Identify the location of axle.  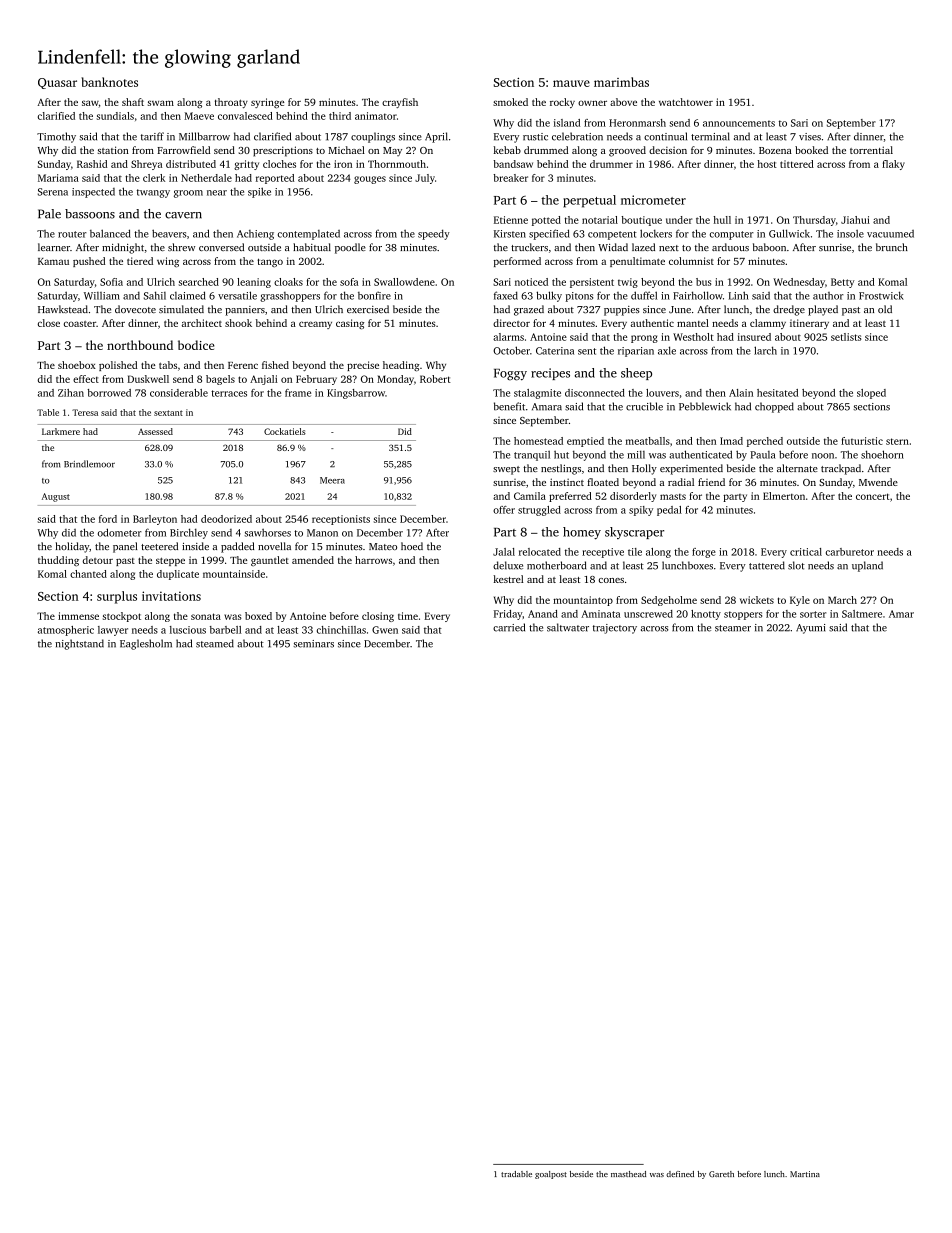
(667, 350).
